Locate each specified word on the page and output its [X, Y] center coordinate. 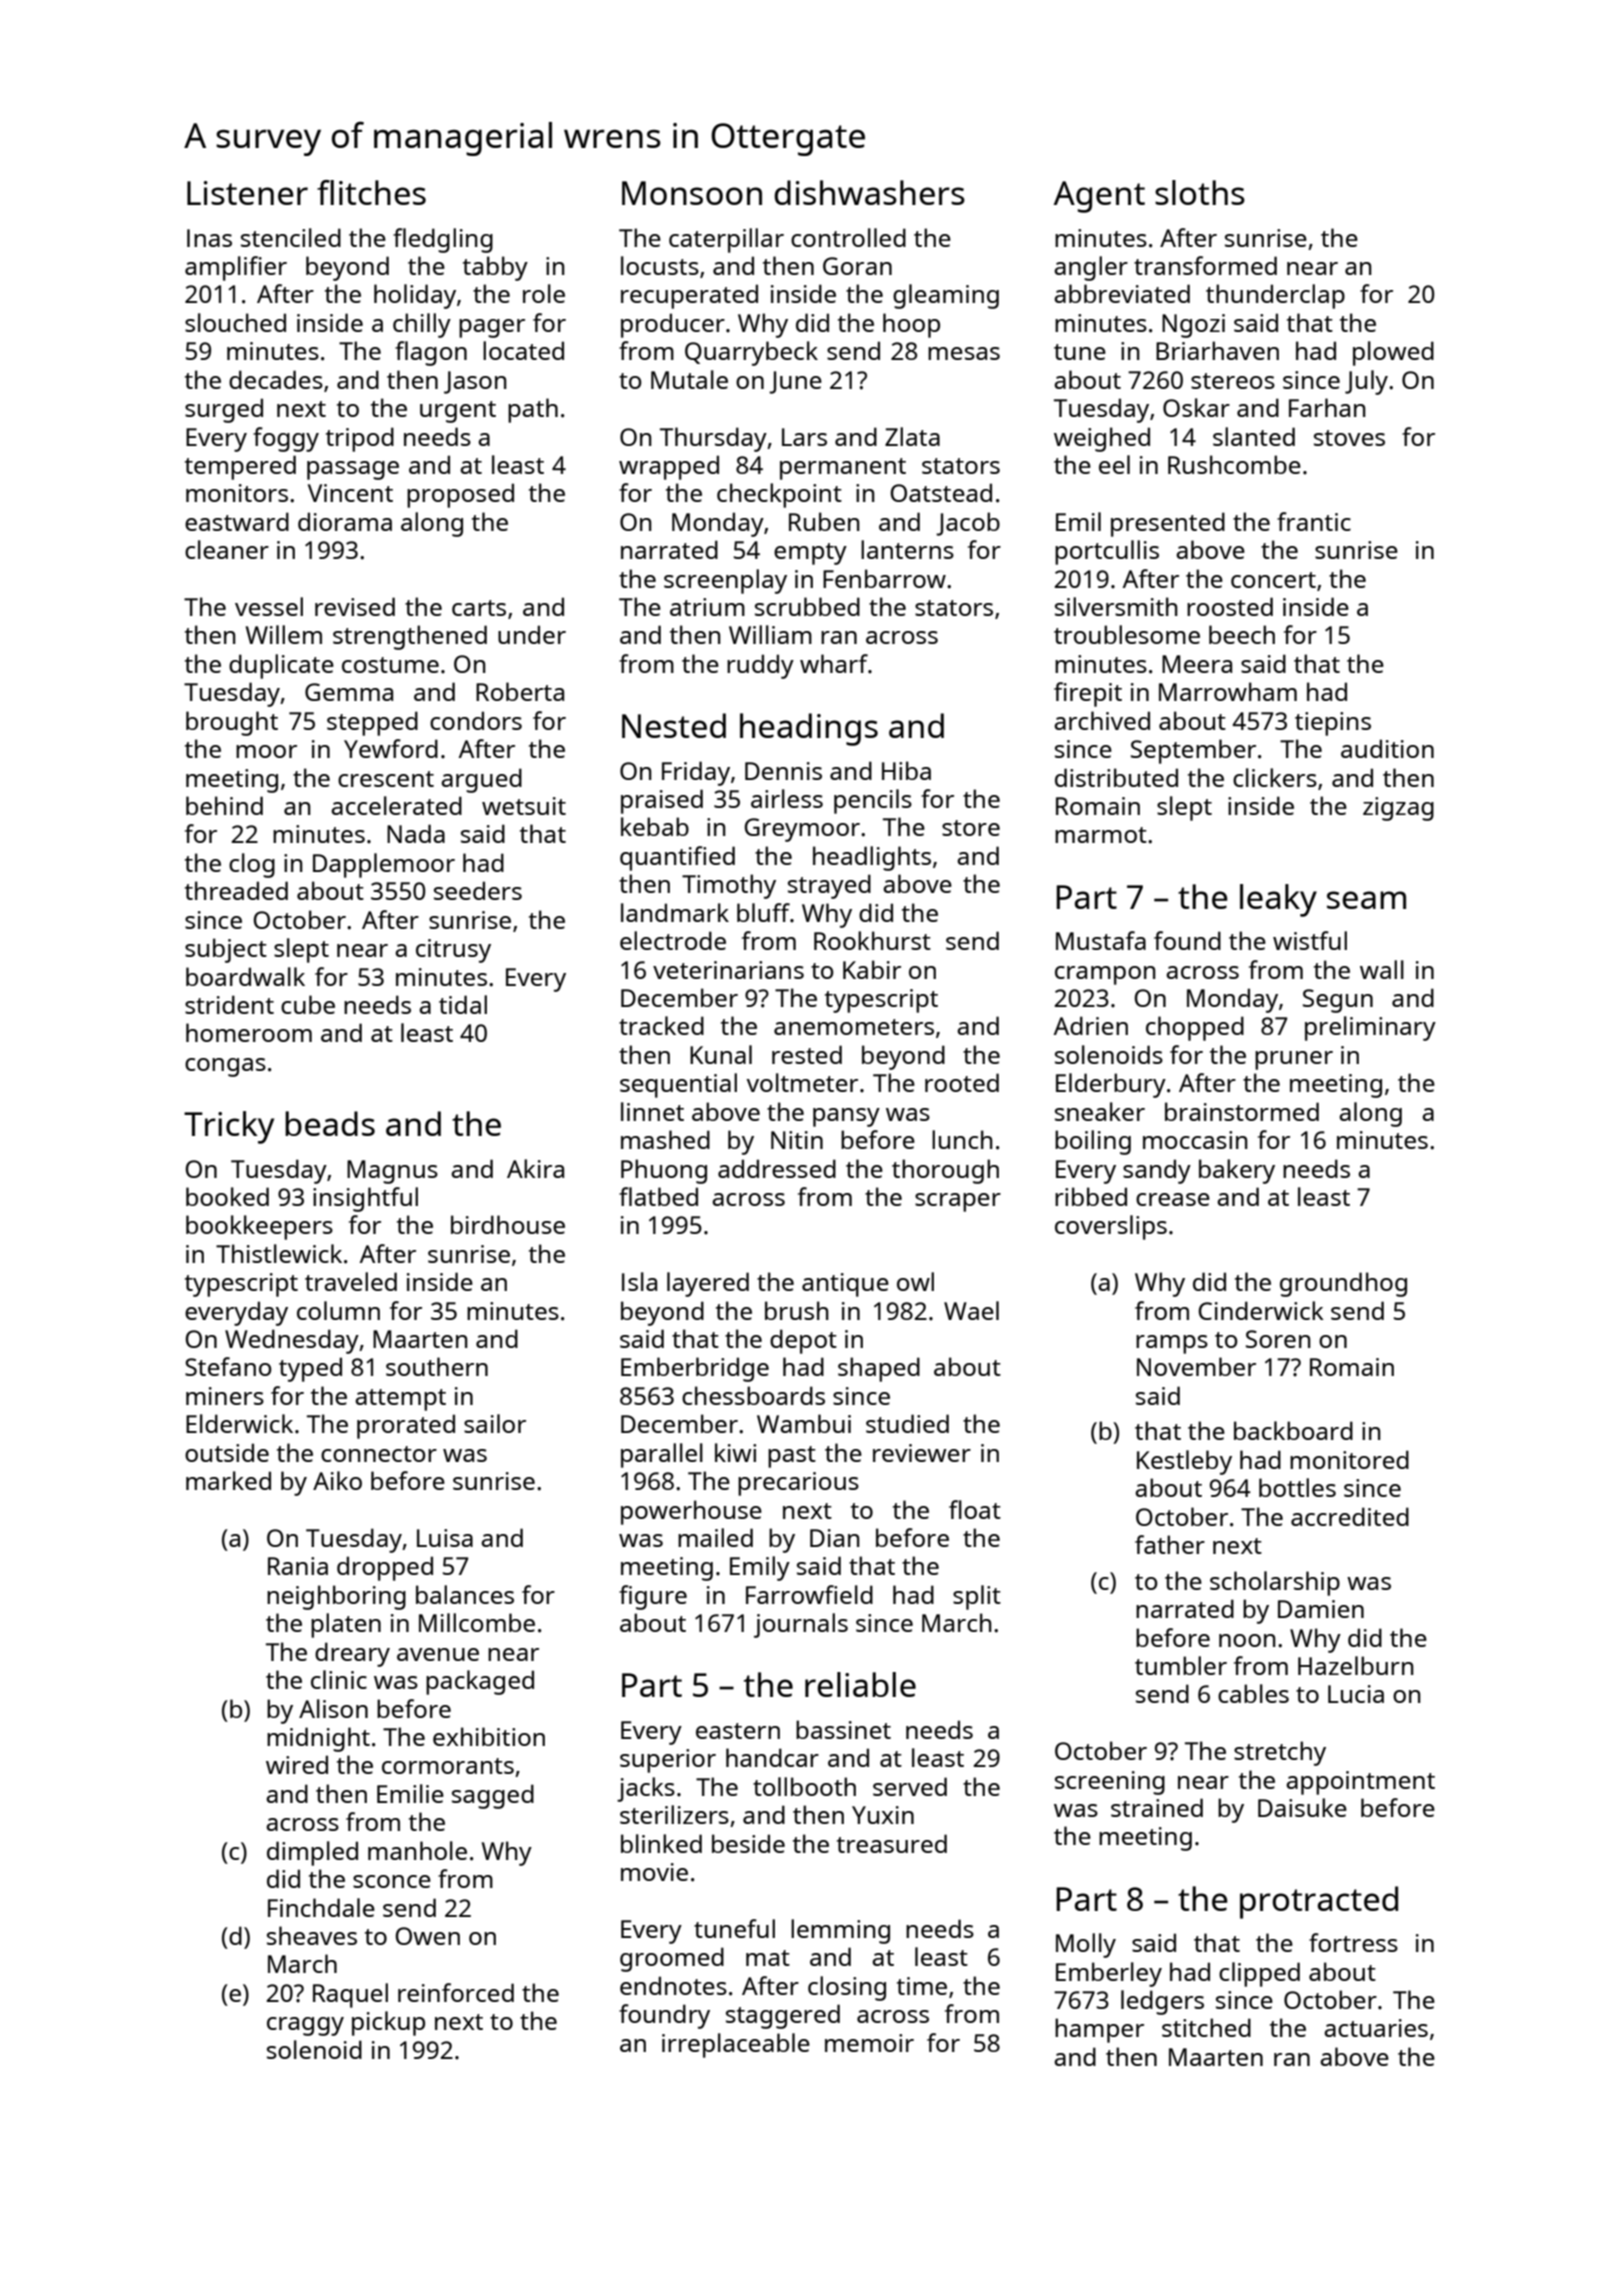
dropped [385, 1568]
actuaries [1376, 2028]
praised [662, 801]
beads [330, 1123]
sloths [1200, 192]
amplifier [236, 268]
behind [224, 805]
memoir [869, 2043]
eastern [738, 1731]
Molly [1086, 1945]
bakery [1237, 1171]
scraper [958, 1202]
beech [1242, 634]
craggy [305, 2026]
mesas [964, 353]
